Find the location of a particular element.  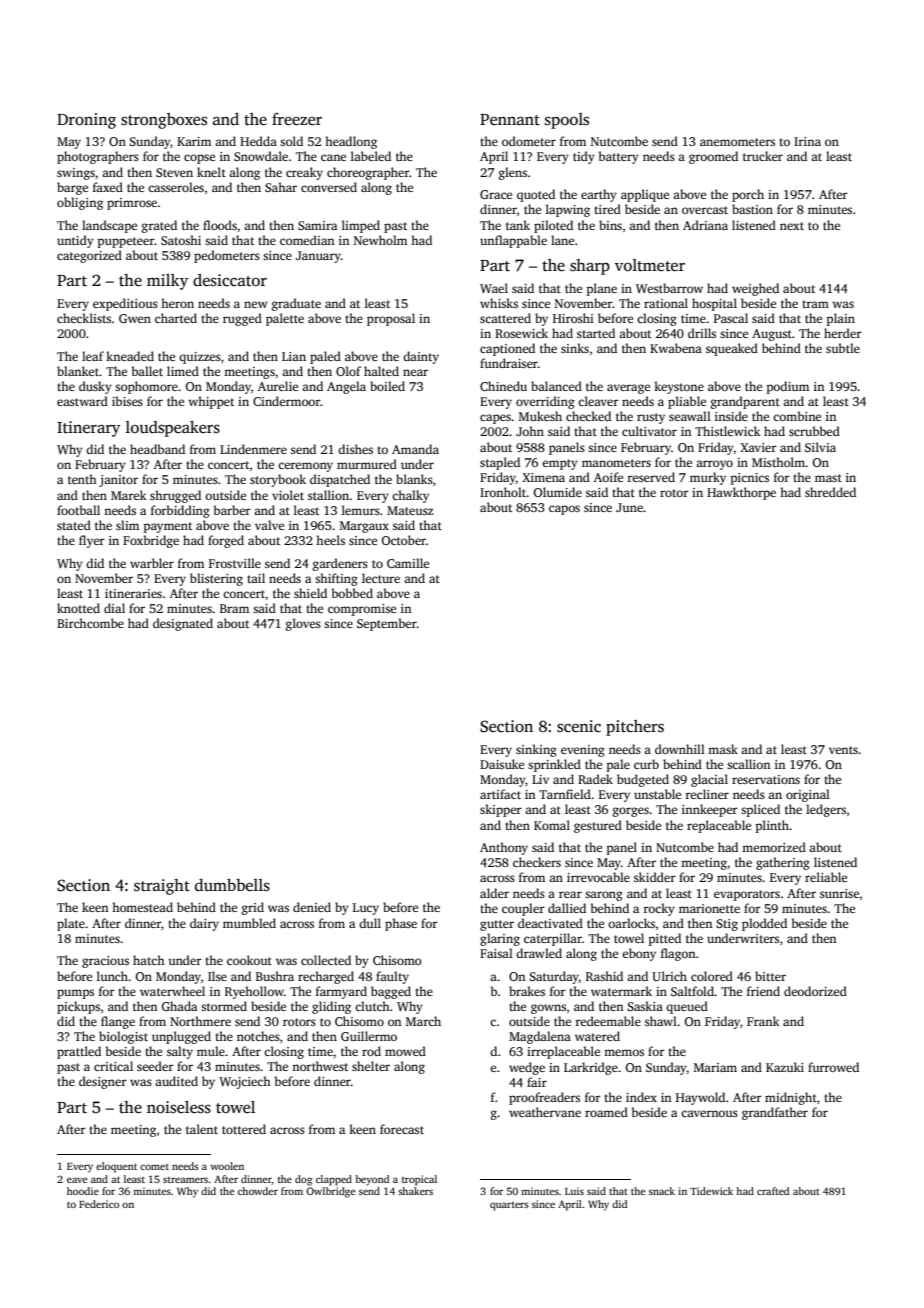

Birchcombe is located at coordinates (90, 623).
